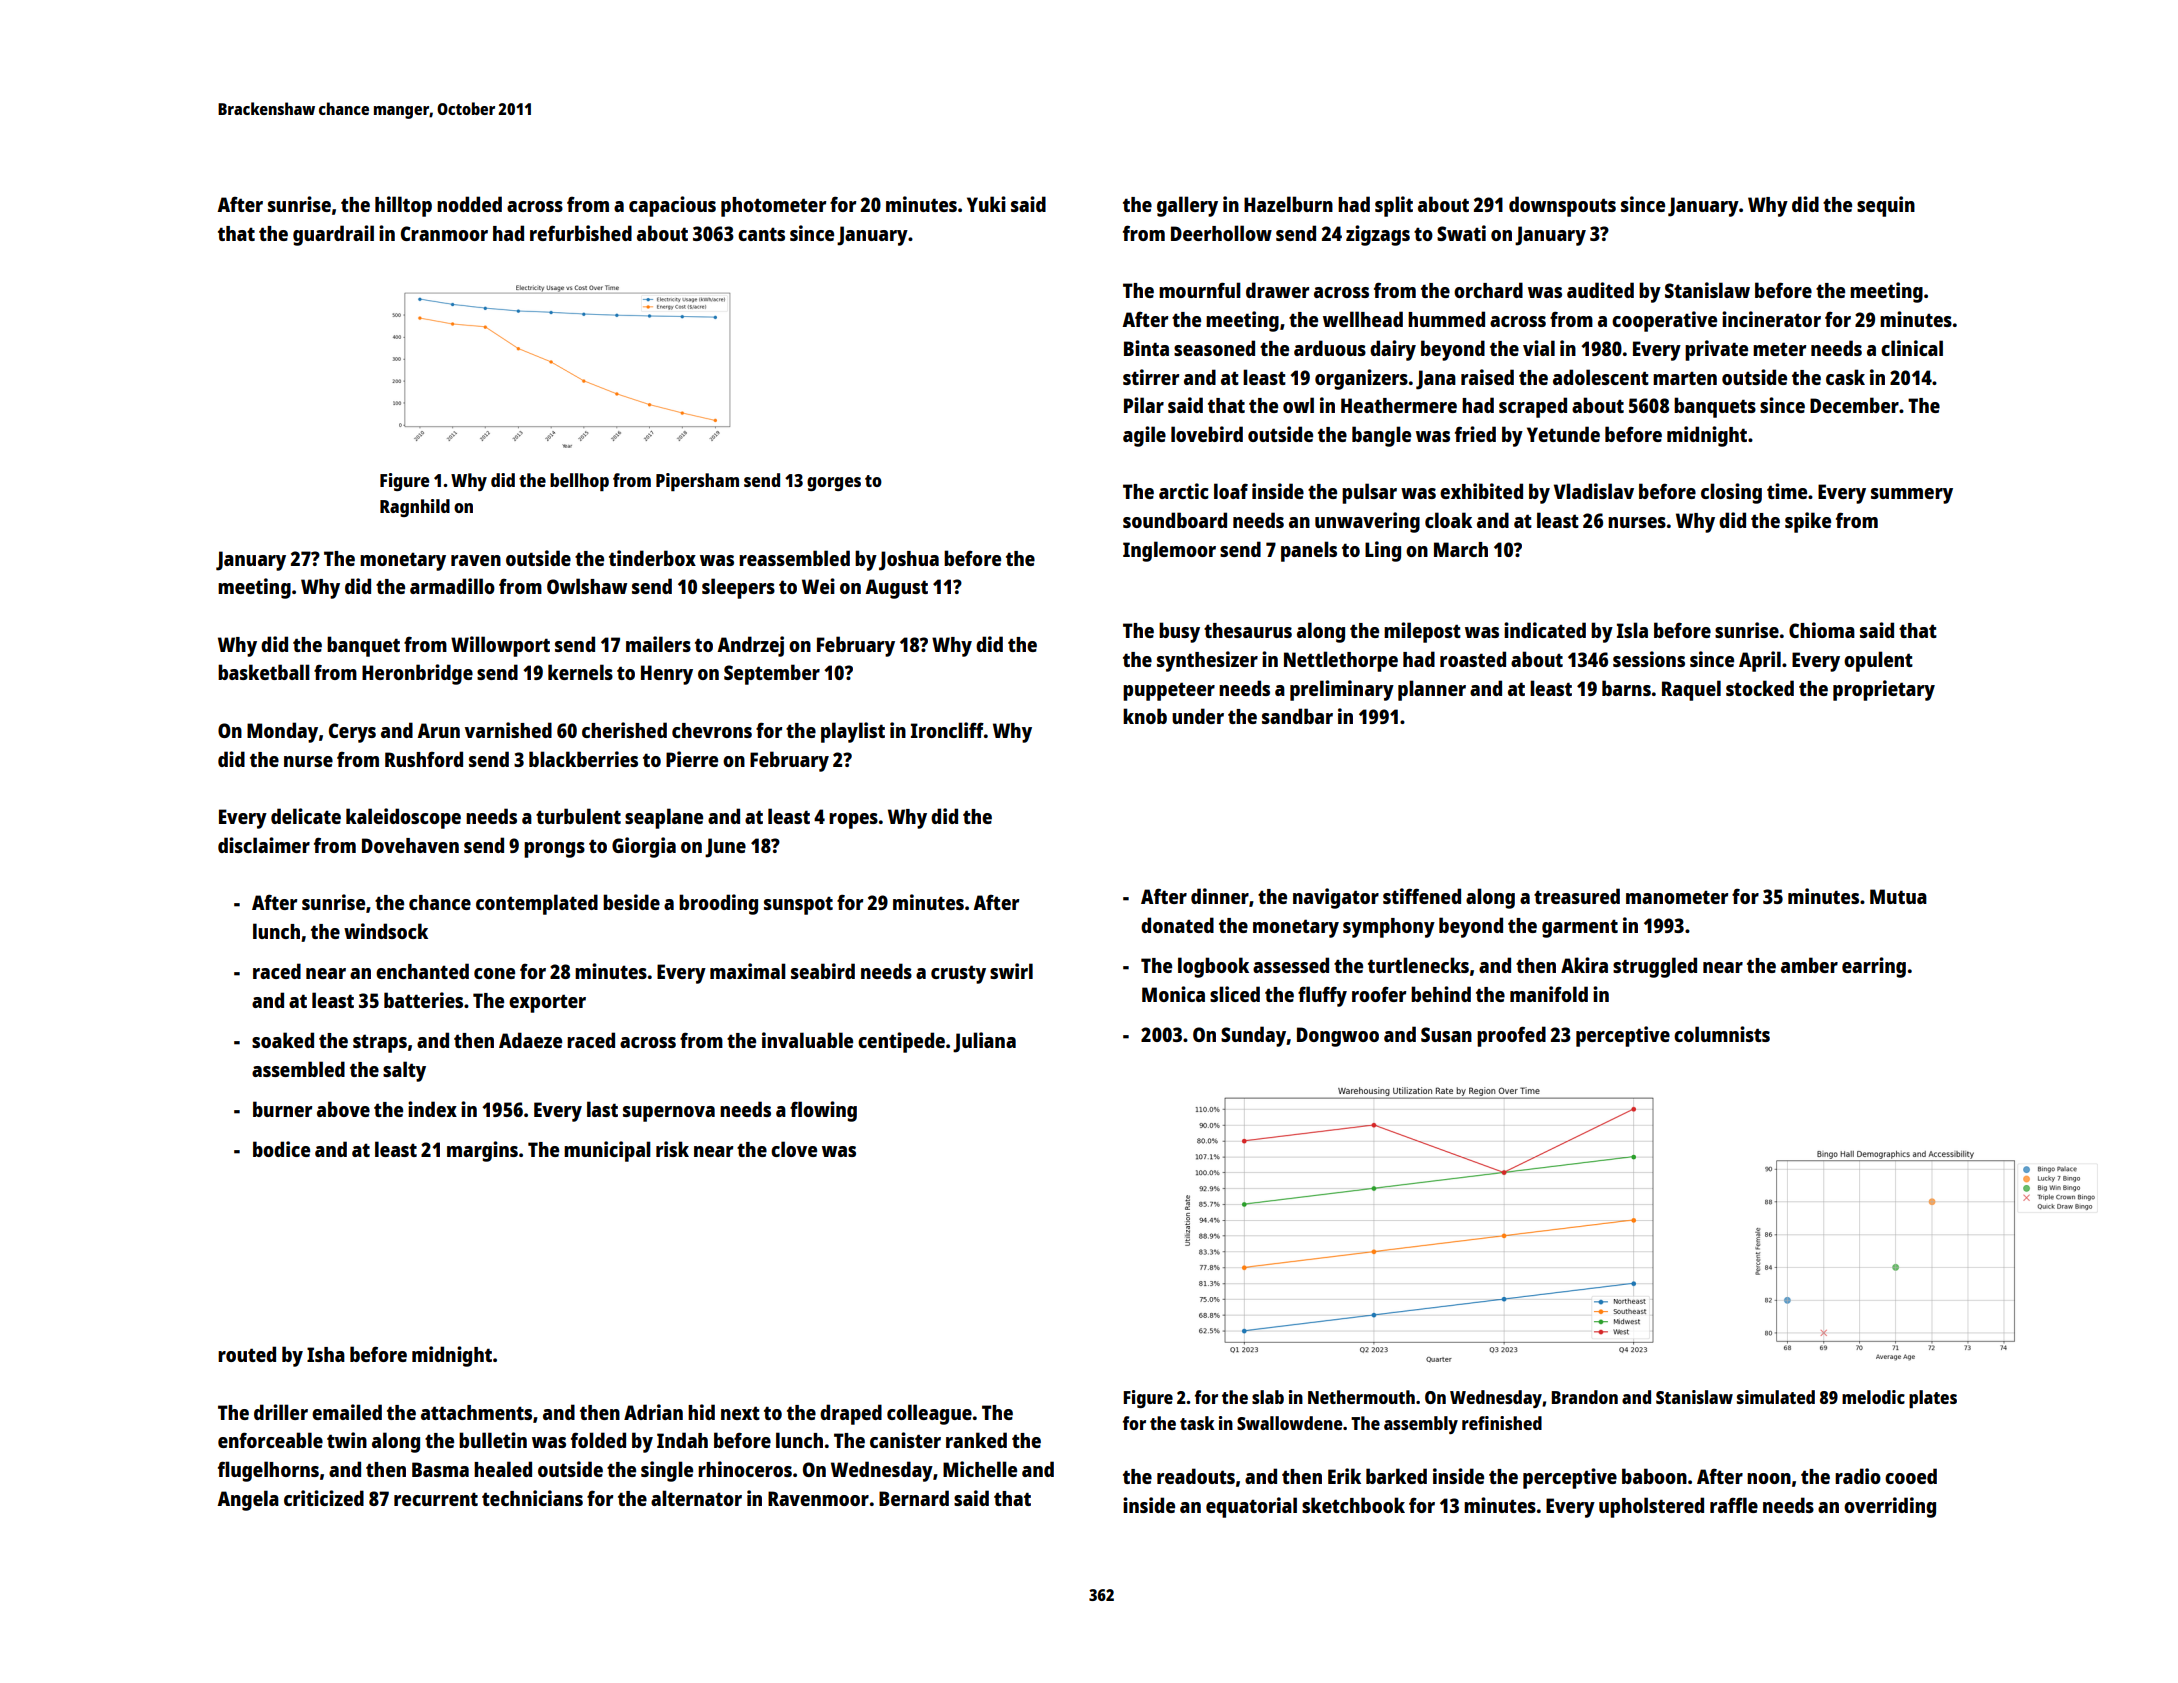 Image resolution: width=2178 pixels, height=1683 pixels. I want to click on task, so click(1197, 1423).
